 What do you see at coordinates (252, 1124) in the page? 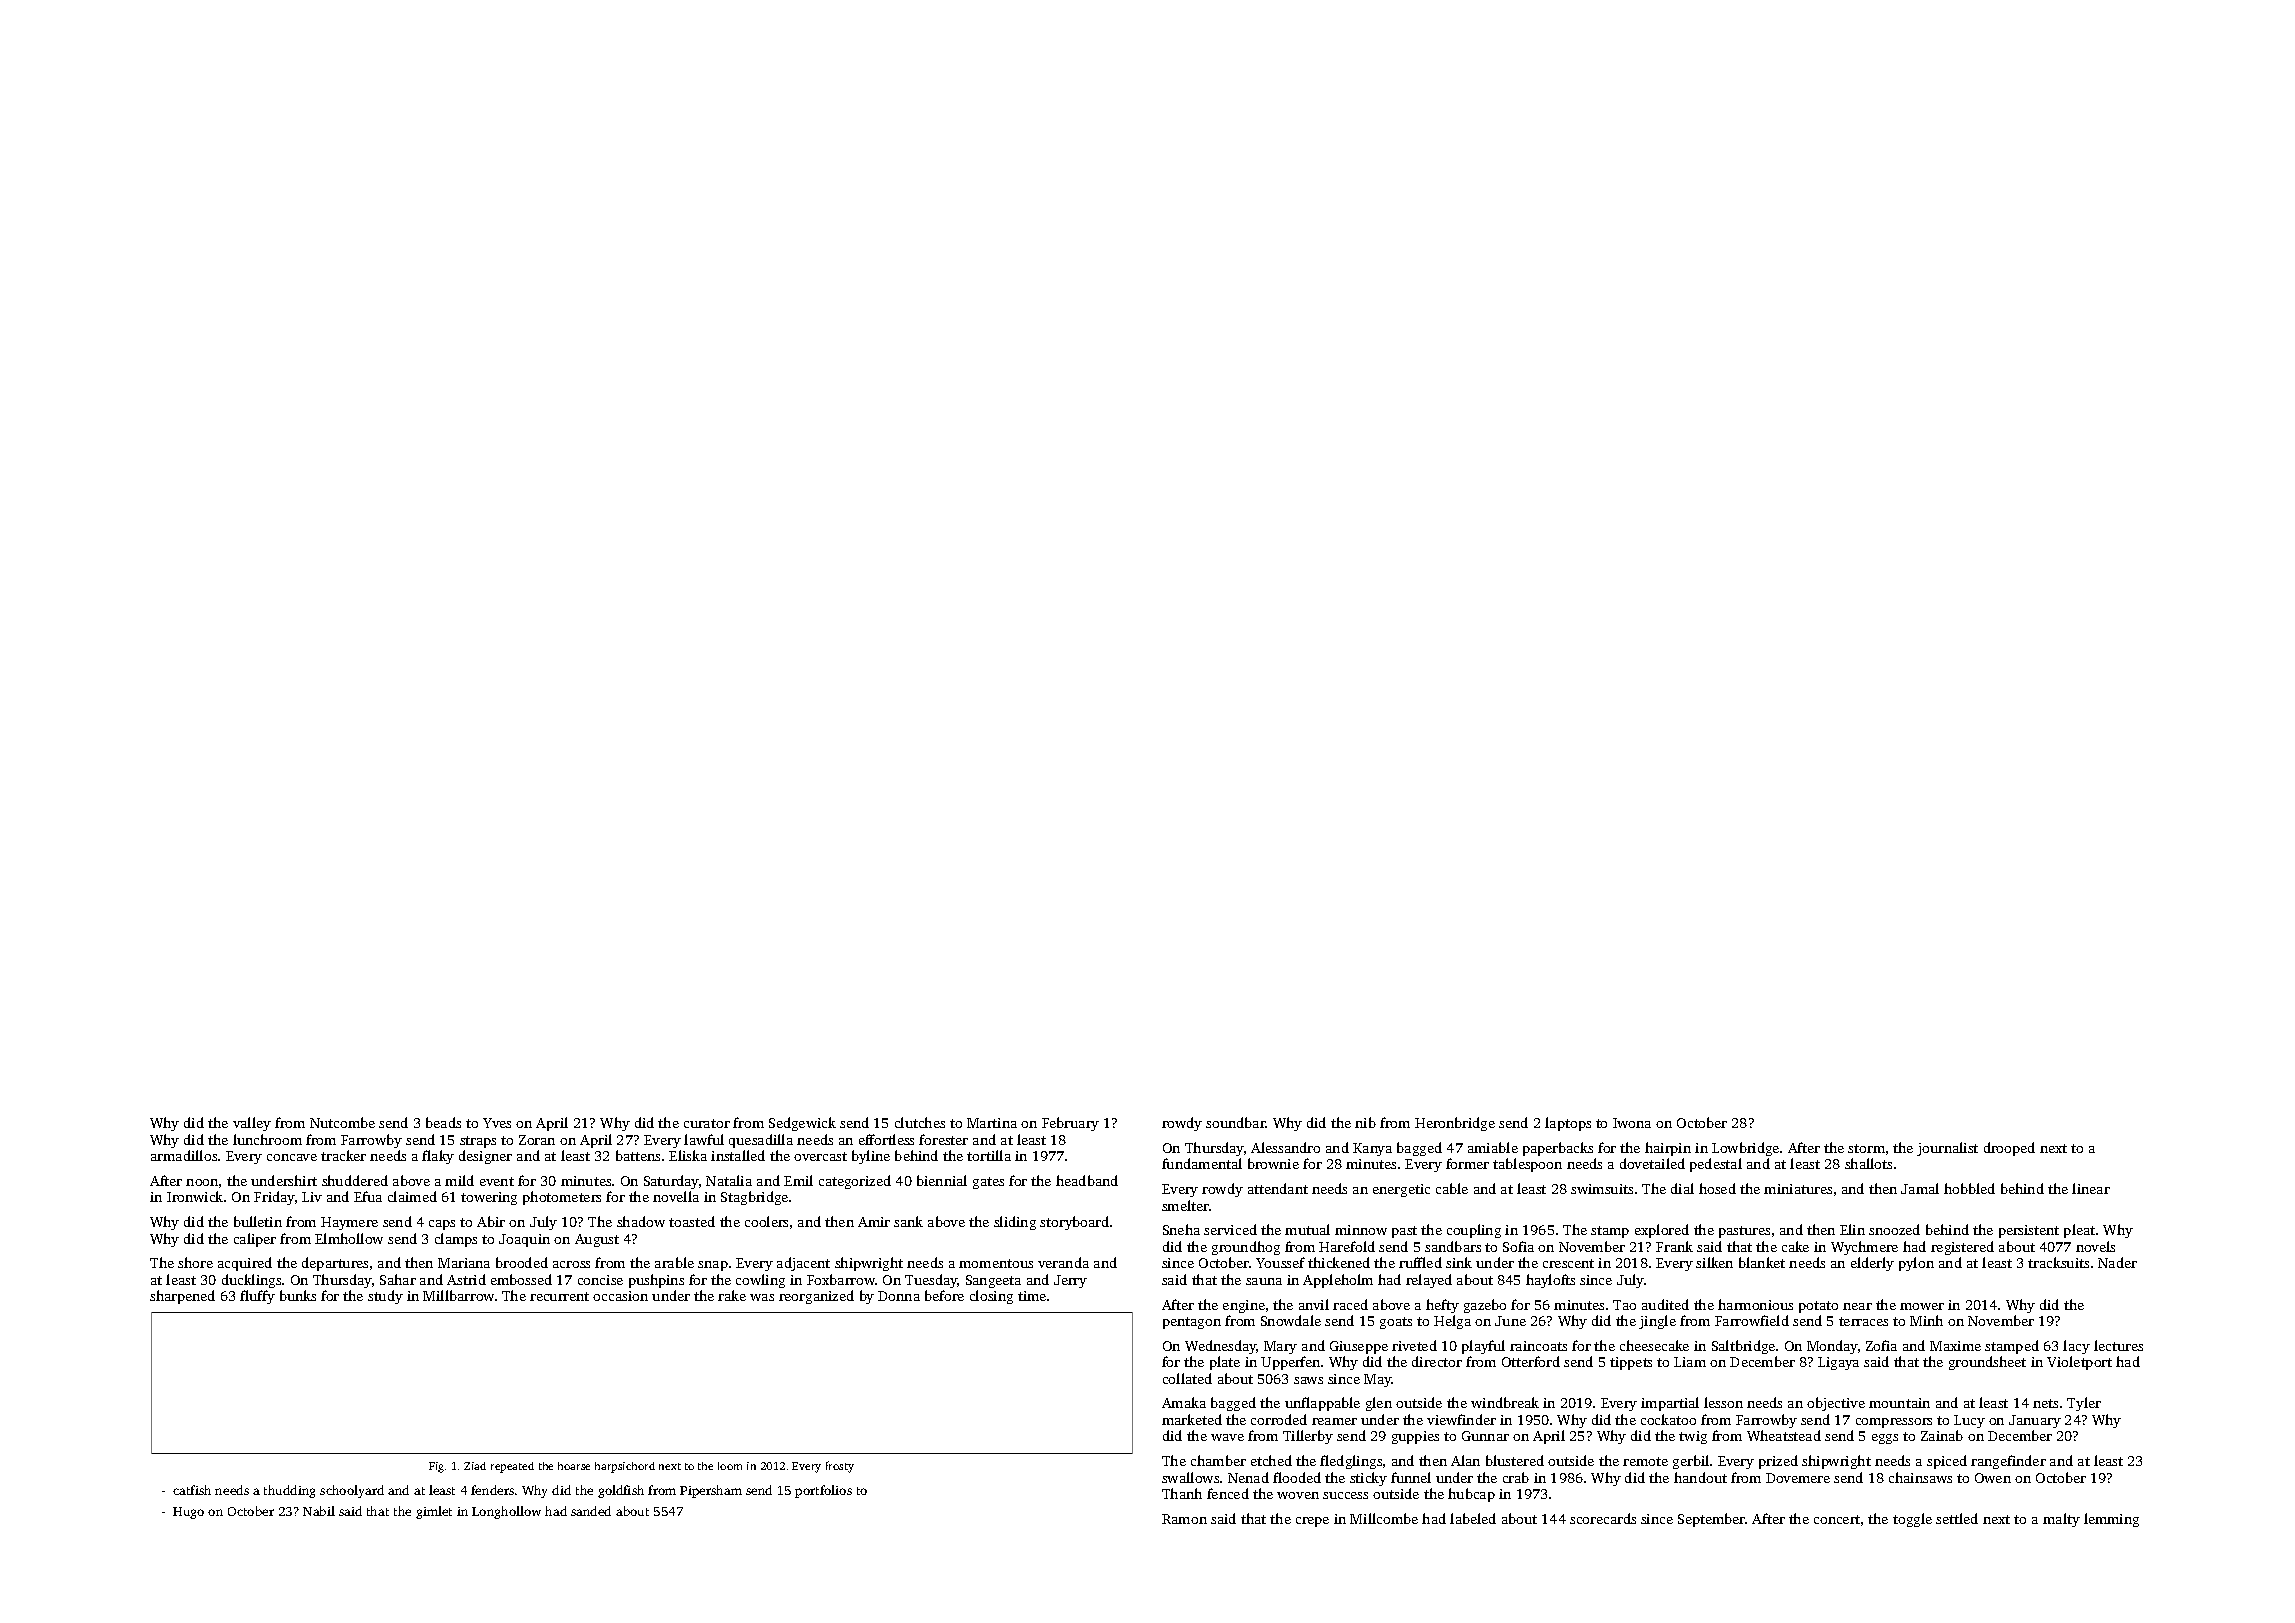
I see `valley` at bounding box center [252, 1124].
